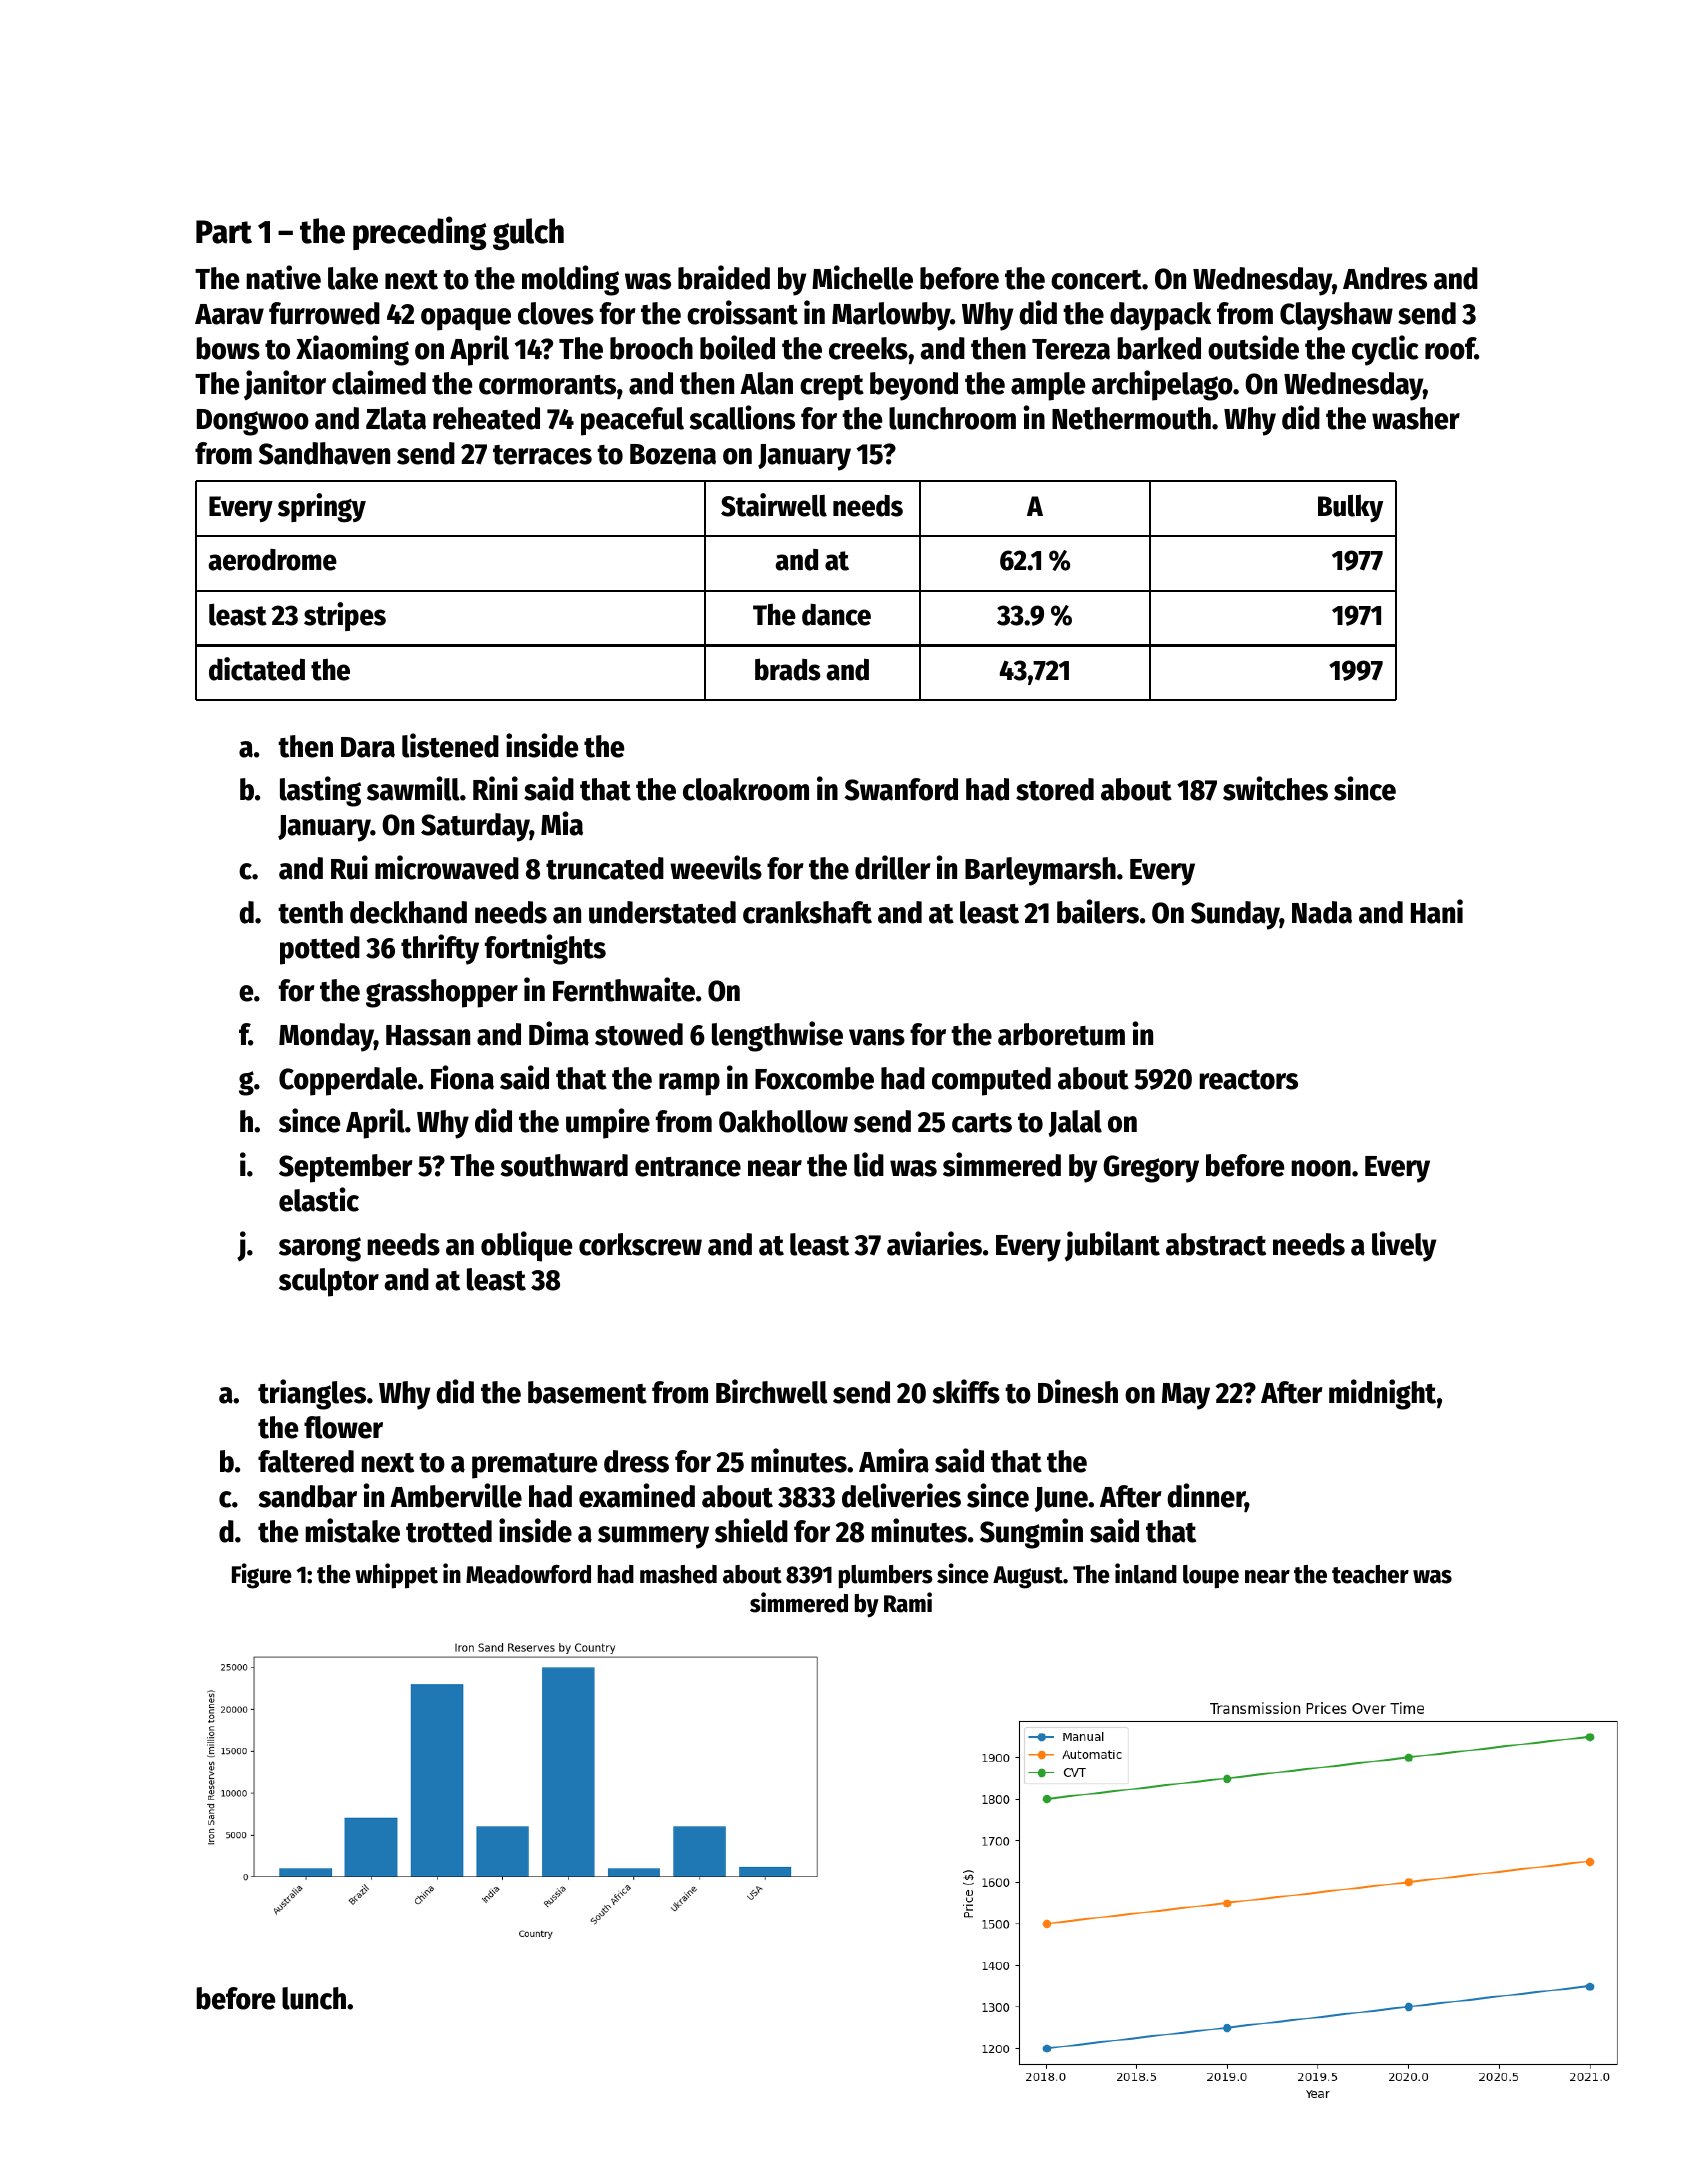 Image resolution: width=1683 pixels, height=2178 pixels. Describe the element at coordinates (428, 1035) in the screenshot. I see `Hassan` at that location.
